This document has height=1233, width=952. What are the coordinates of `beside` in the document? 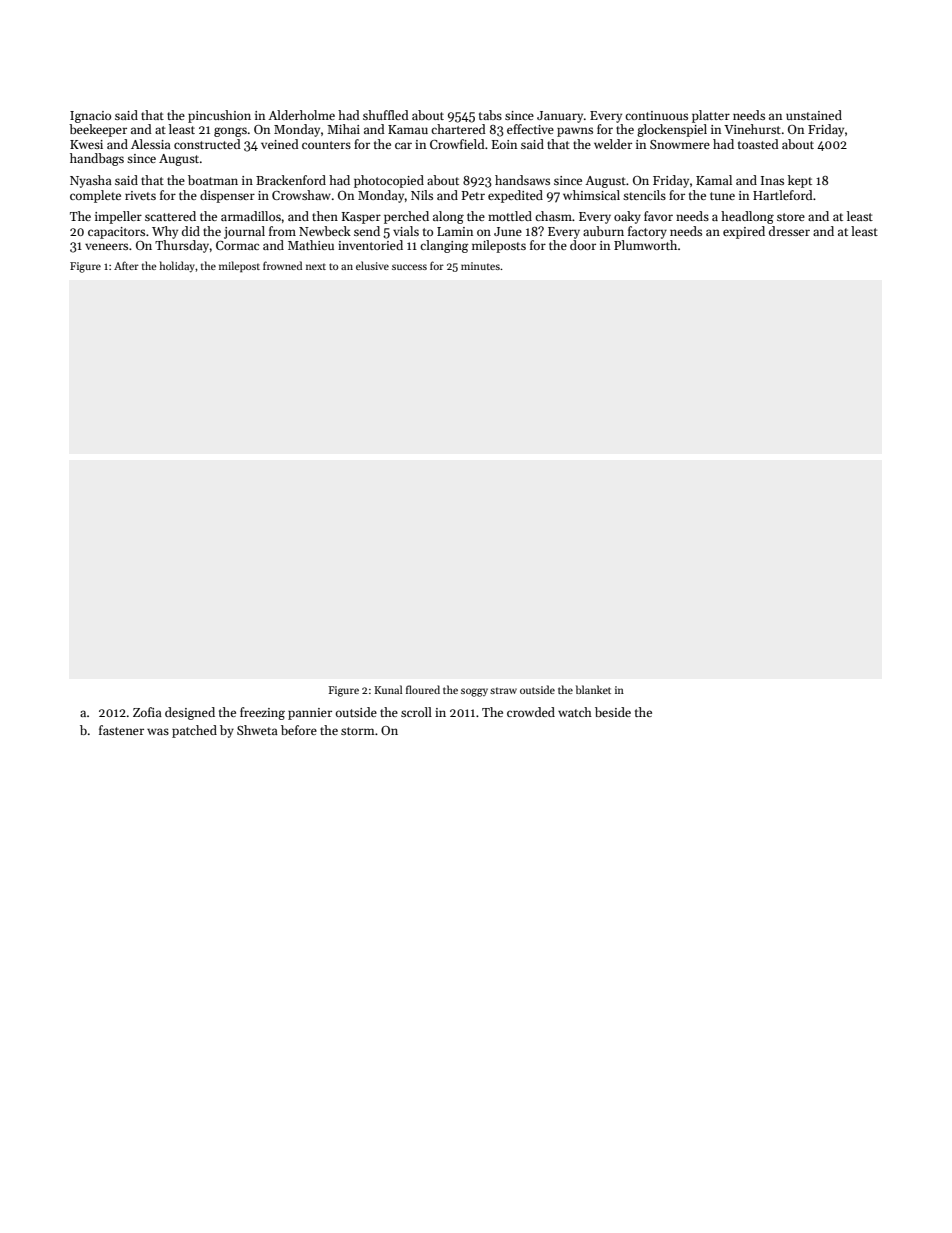 It's located at (613, 712).
